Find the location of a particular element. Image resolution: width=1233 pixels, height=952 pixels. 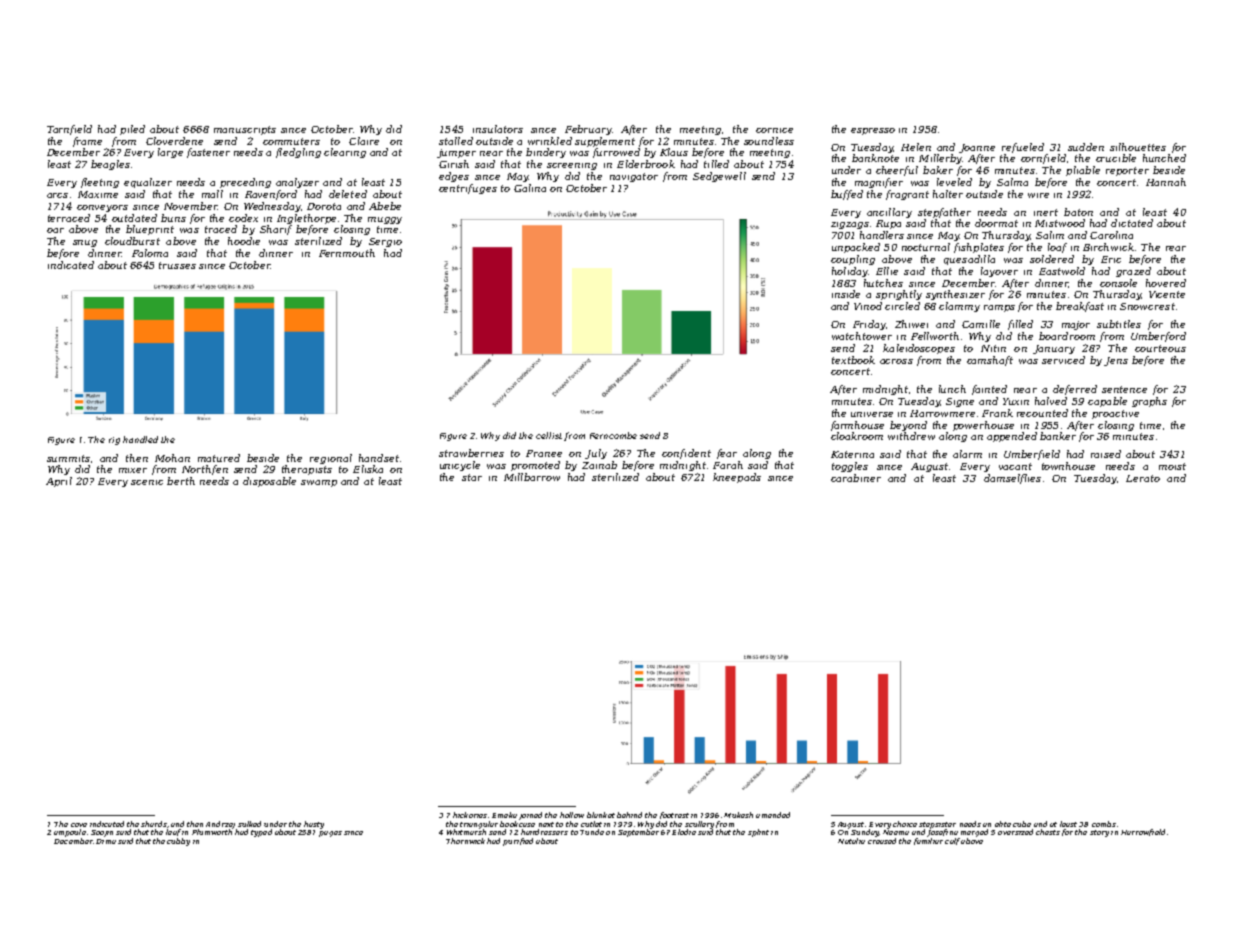

trusses is located at coordinates (177, 265).
